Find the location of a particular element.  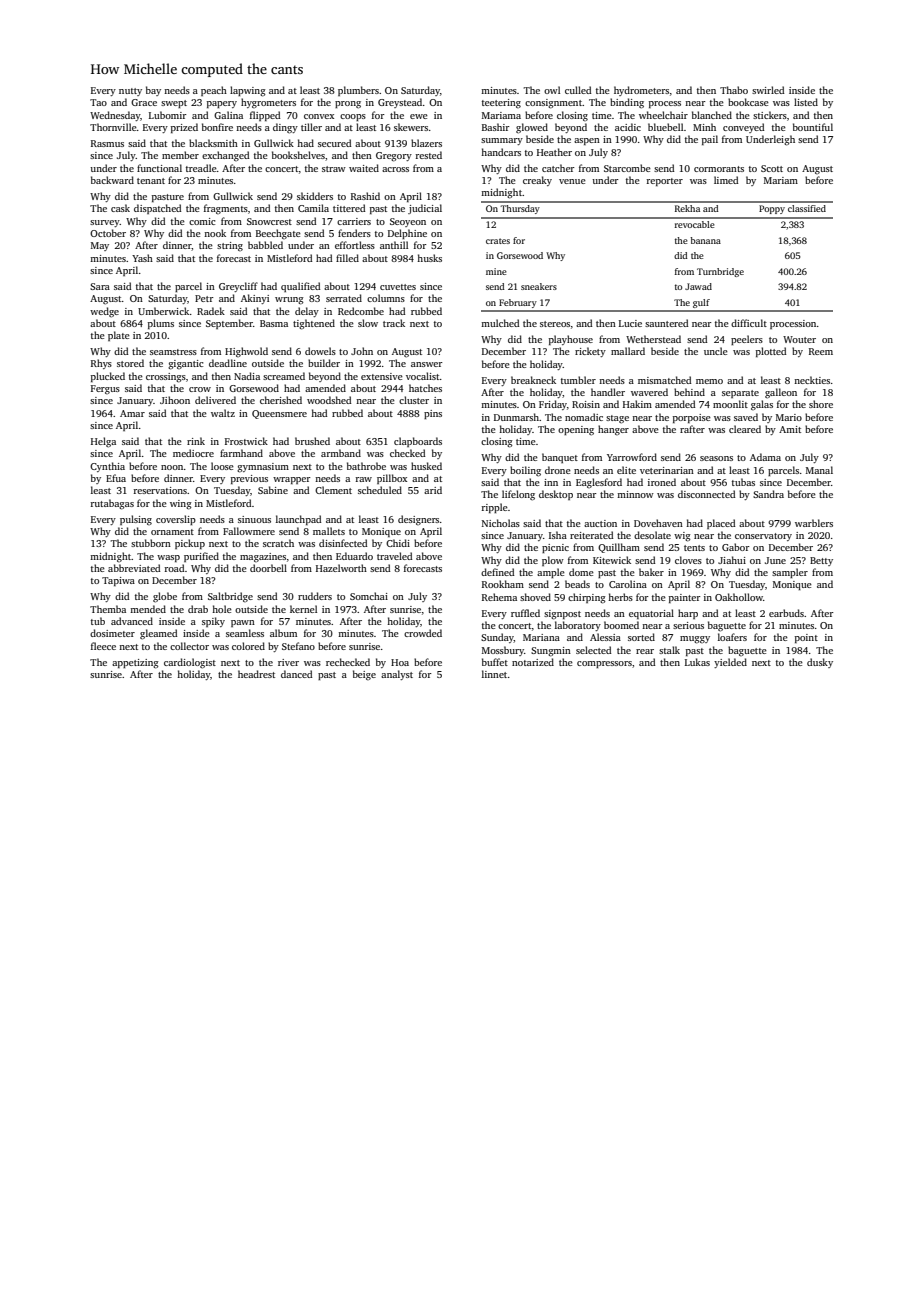

pillbox is located at coordinates (392, 479).
